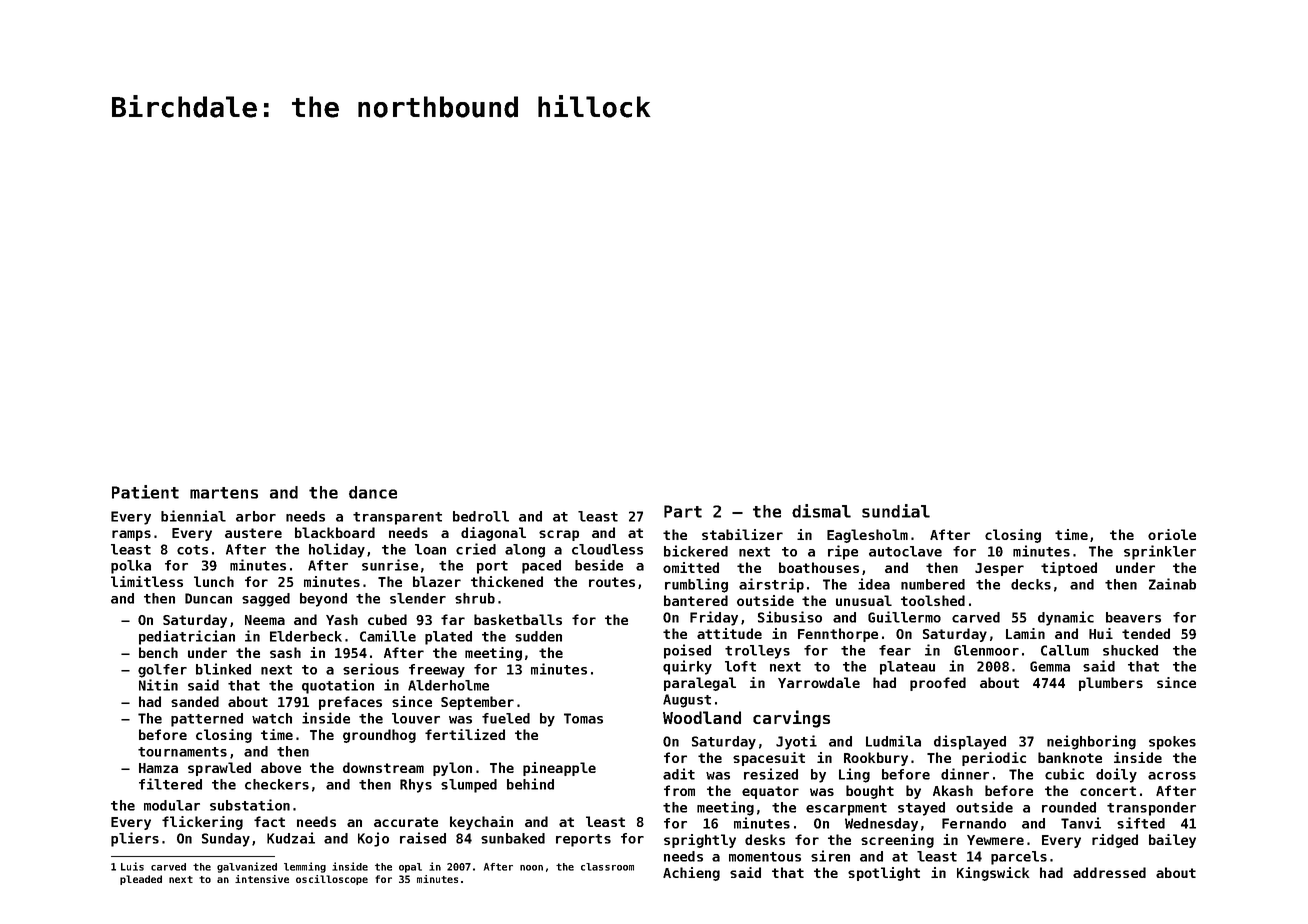  What do you see at coordinates (687, 701) in the document?
I see `August` at bounding box center [687, 701].
